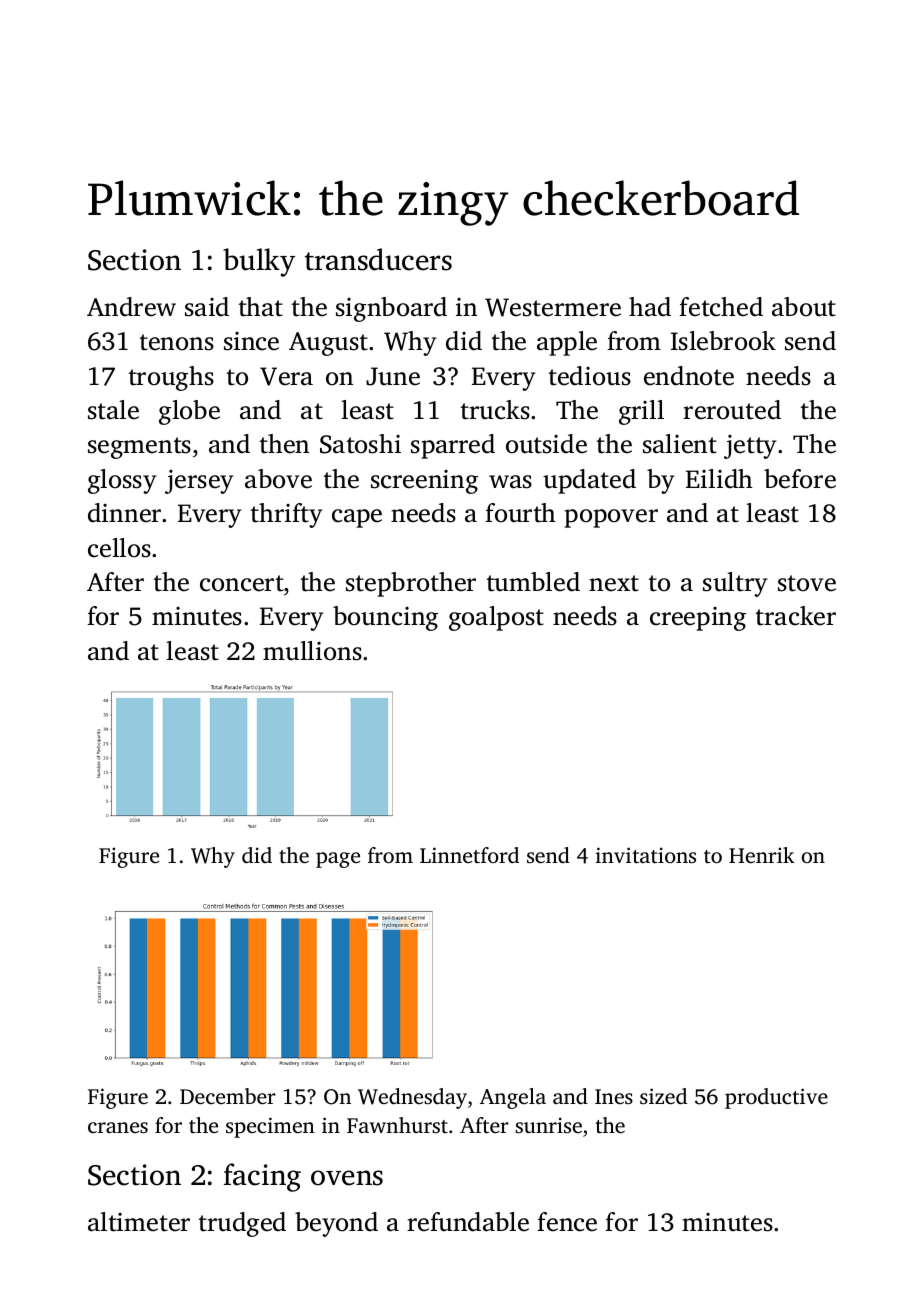 This screenshot has height=1311, width=924. Describe the element at coordinates (171, 378) in the screenshot. I see `troughs` at that location.
